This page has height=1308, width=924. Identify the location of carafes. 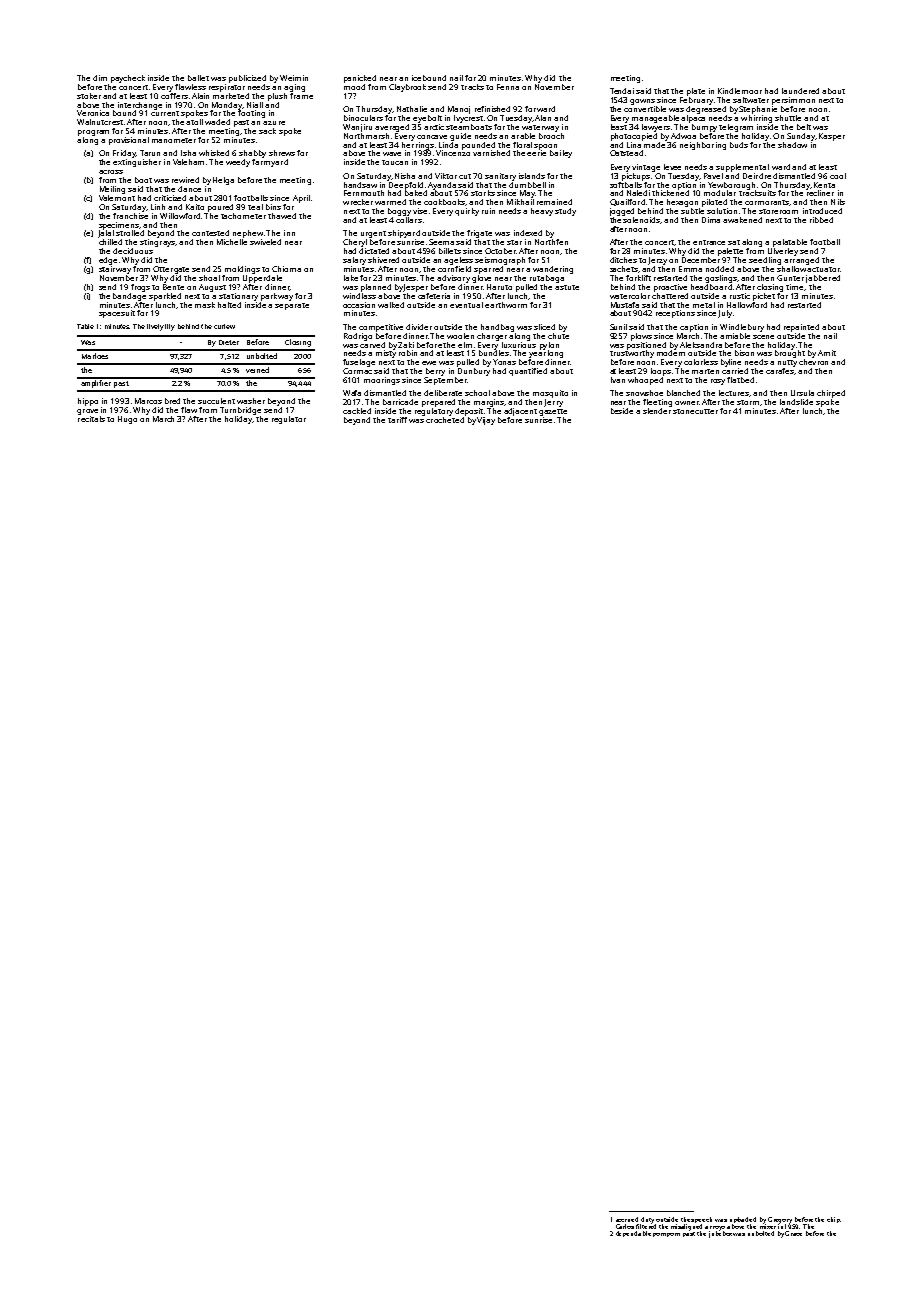
(780, 371).
